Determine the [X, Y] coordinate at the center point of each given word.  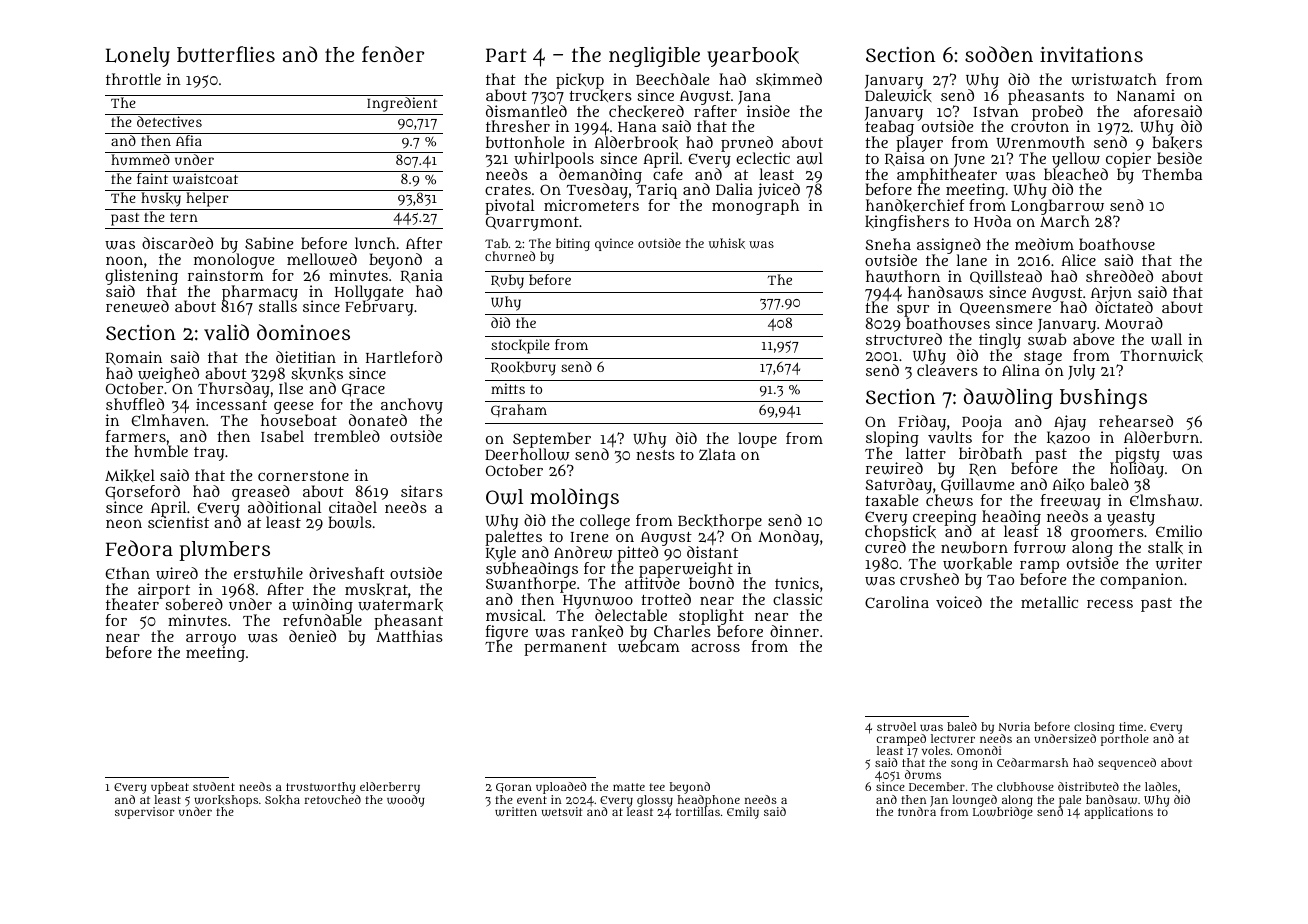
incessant [231, 404]
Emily [743, 813]
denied [312, 636]
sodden [999, 54]
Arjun [1111, 294]
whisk [727, 243]
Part [506, 55]
